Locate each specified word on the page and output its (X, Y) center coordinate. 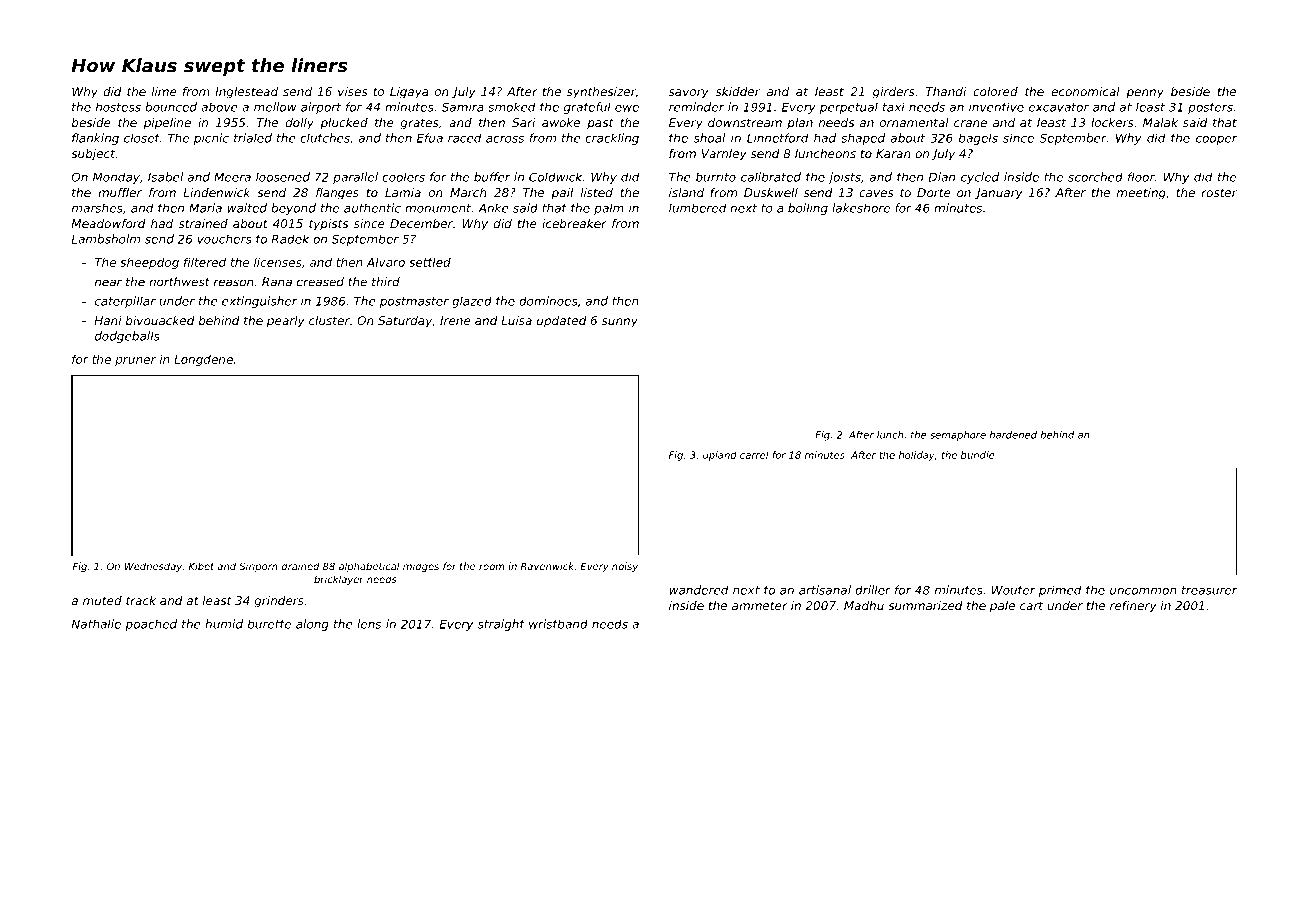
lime (164, 91)
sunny (620, 323)
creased (320, 282)
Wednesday (153, 567)
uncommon (1143, 591)
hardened (1013, 435)
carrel (754, 455)
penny (1145, 94)
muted (102, 600)
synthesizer (601, 93)
